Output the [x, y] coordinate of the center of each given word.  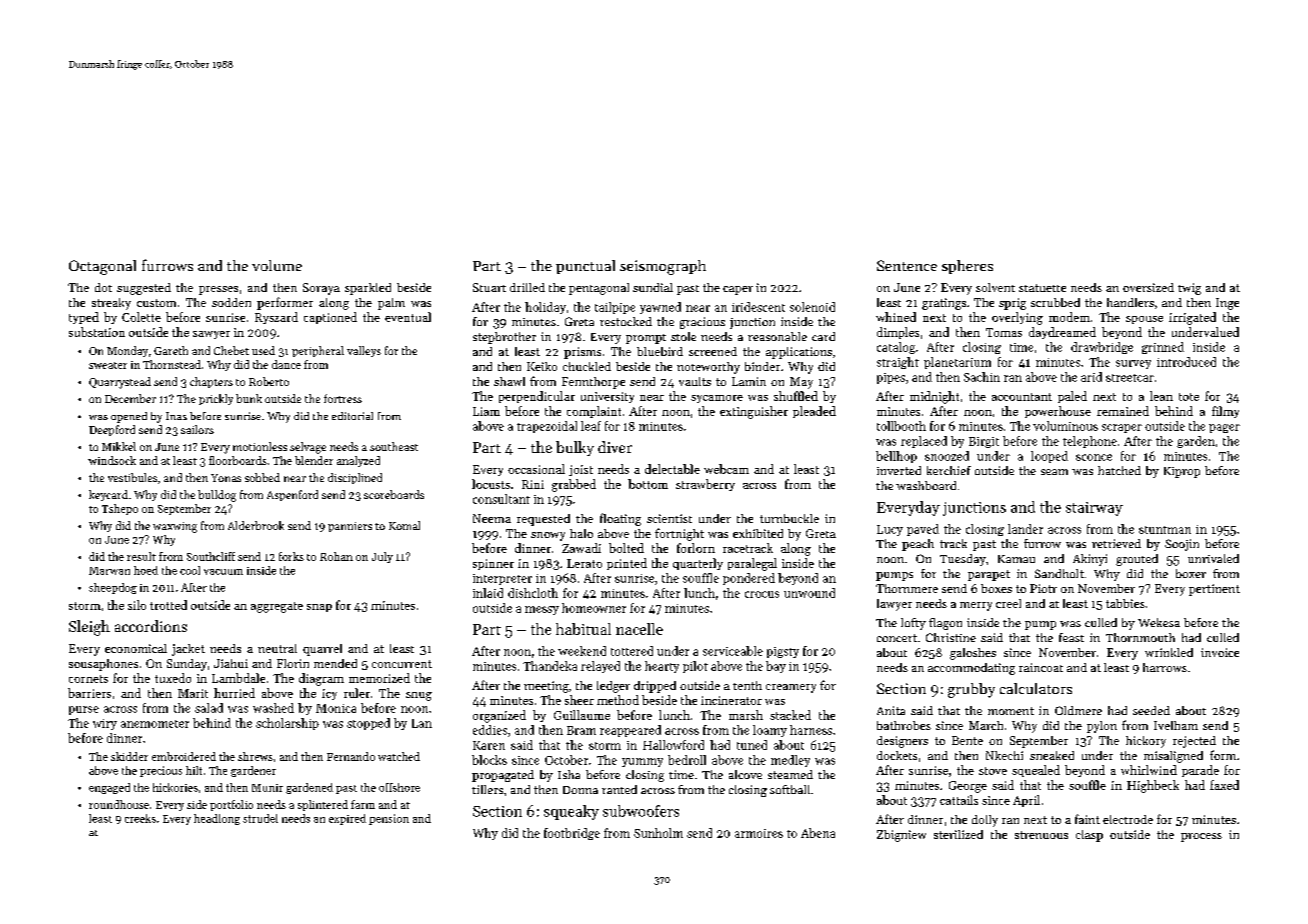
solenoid [812, 307]
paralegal [752, 564]
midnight [934, 397]
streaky [111, 304]
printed [627, 564]
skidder [129, 756]
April [1026, 801]
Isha [569, 774]
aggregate [277, 607]
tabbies [1125, 603]
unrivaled [1213, 558]
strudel [260, 818]
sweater [108, 365]
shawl [509, 381]
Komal [404, 525]
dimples [898, 333]
